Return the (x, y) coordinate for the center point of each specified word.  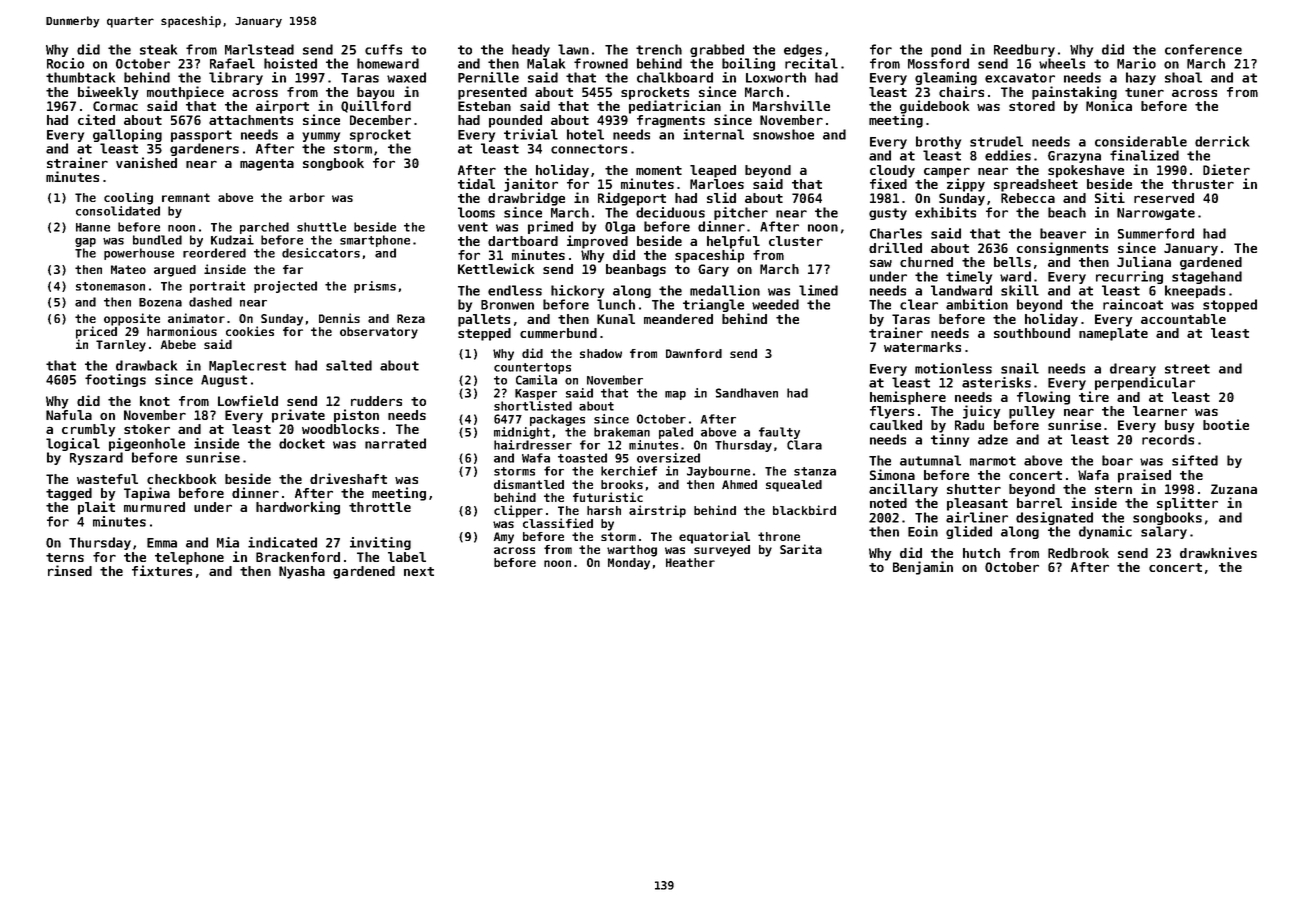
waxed (406, 77)
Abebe (178, 344)
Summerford (1156, 233)
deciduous (670, 212)
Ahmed (739, 484)
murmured (154, 507)
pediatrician (675, 107)
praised (1144, 476)
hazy (1141, 78)
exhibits (945, 212)
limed (818, 290)
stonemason (110, 286)
